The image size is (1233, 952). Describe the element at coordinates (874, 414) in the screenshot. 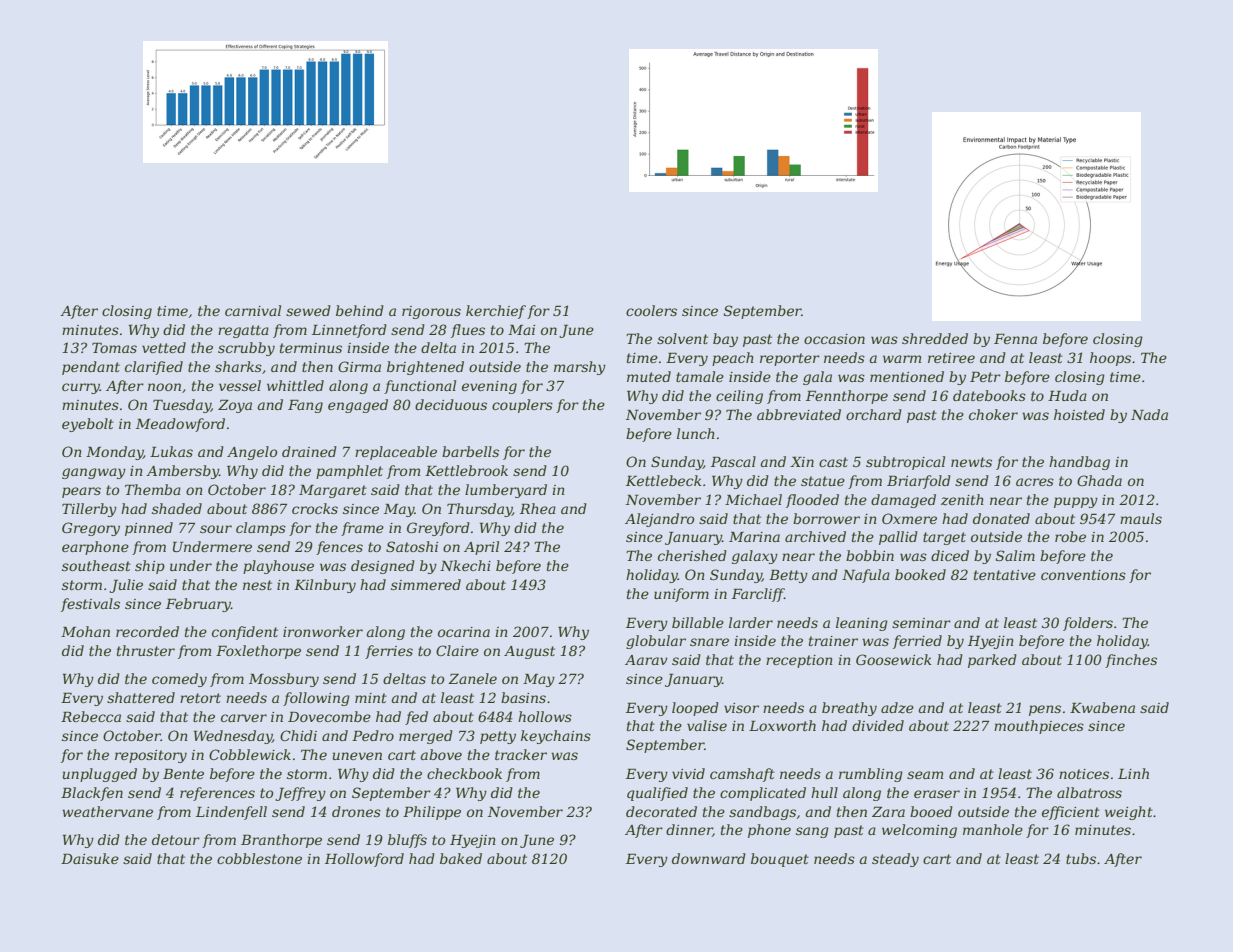

I see `orchard` at that location.
